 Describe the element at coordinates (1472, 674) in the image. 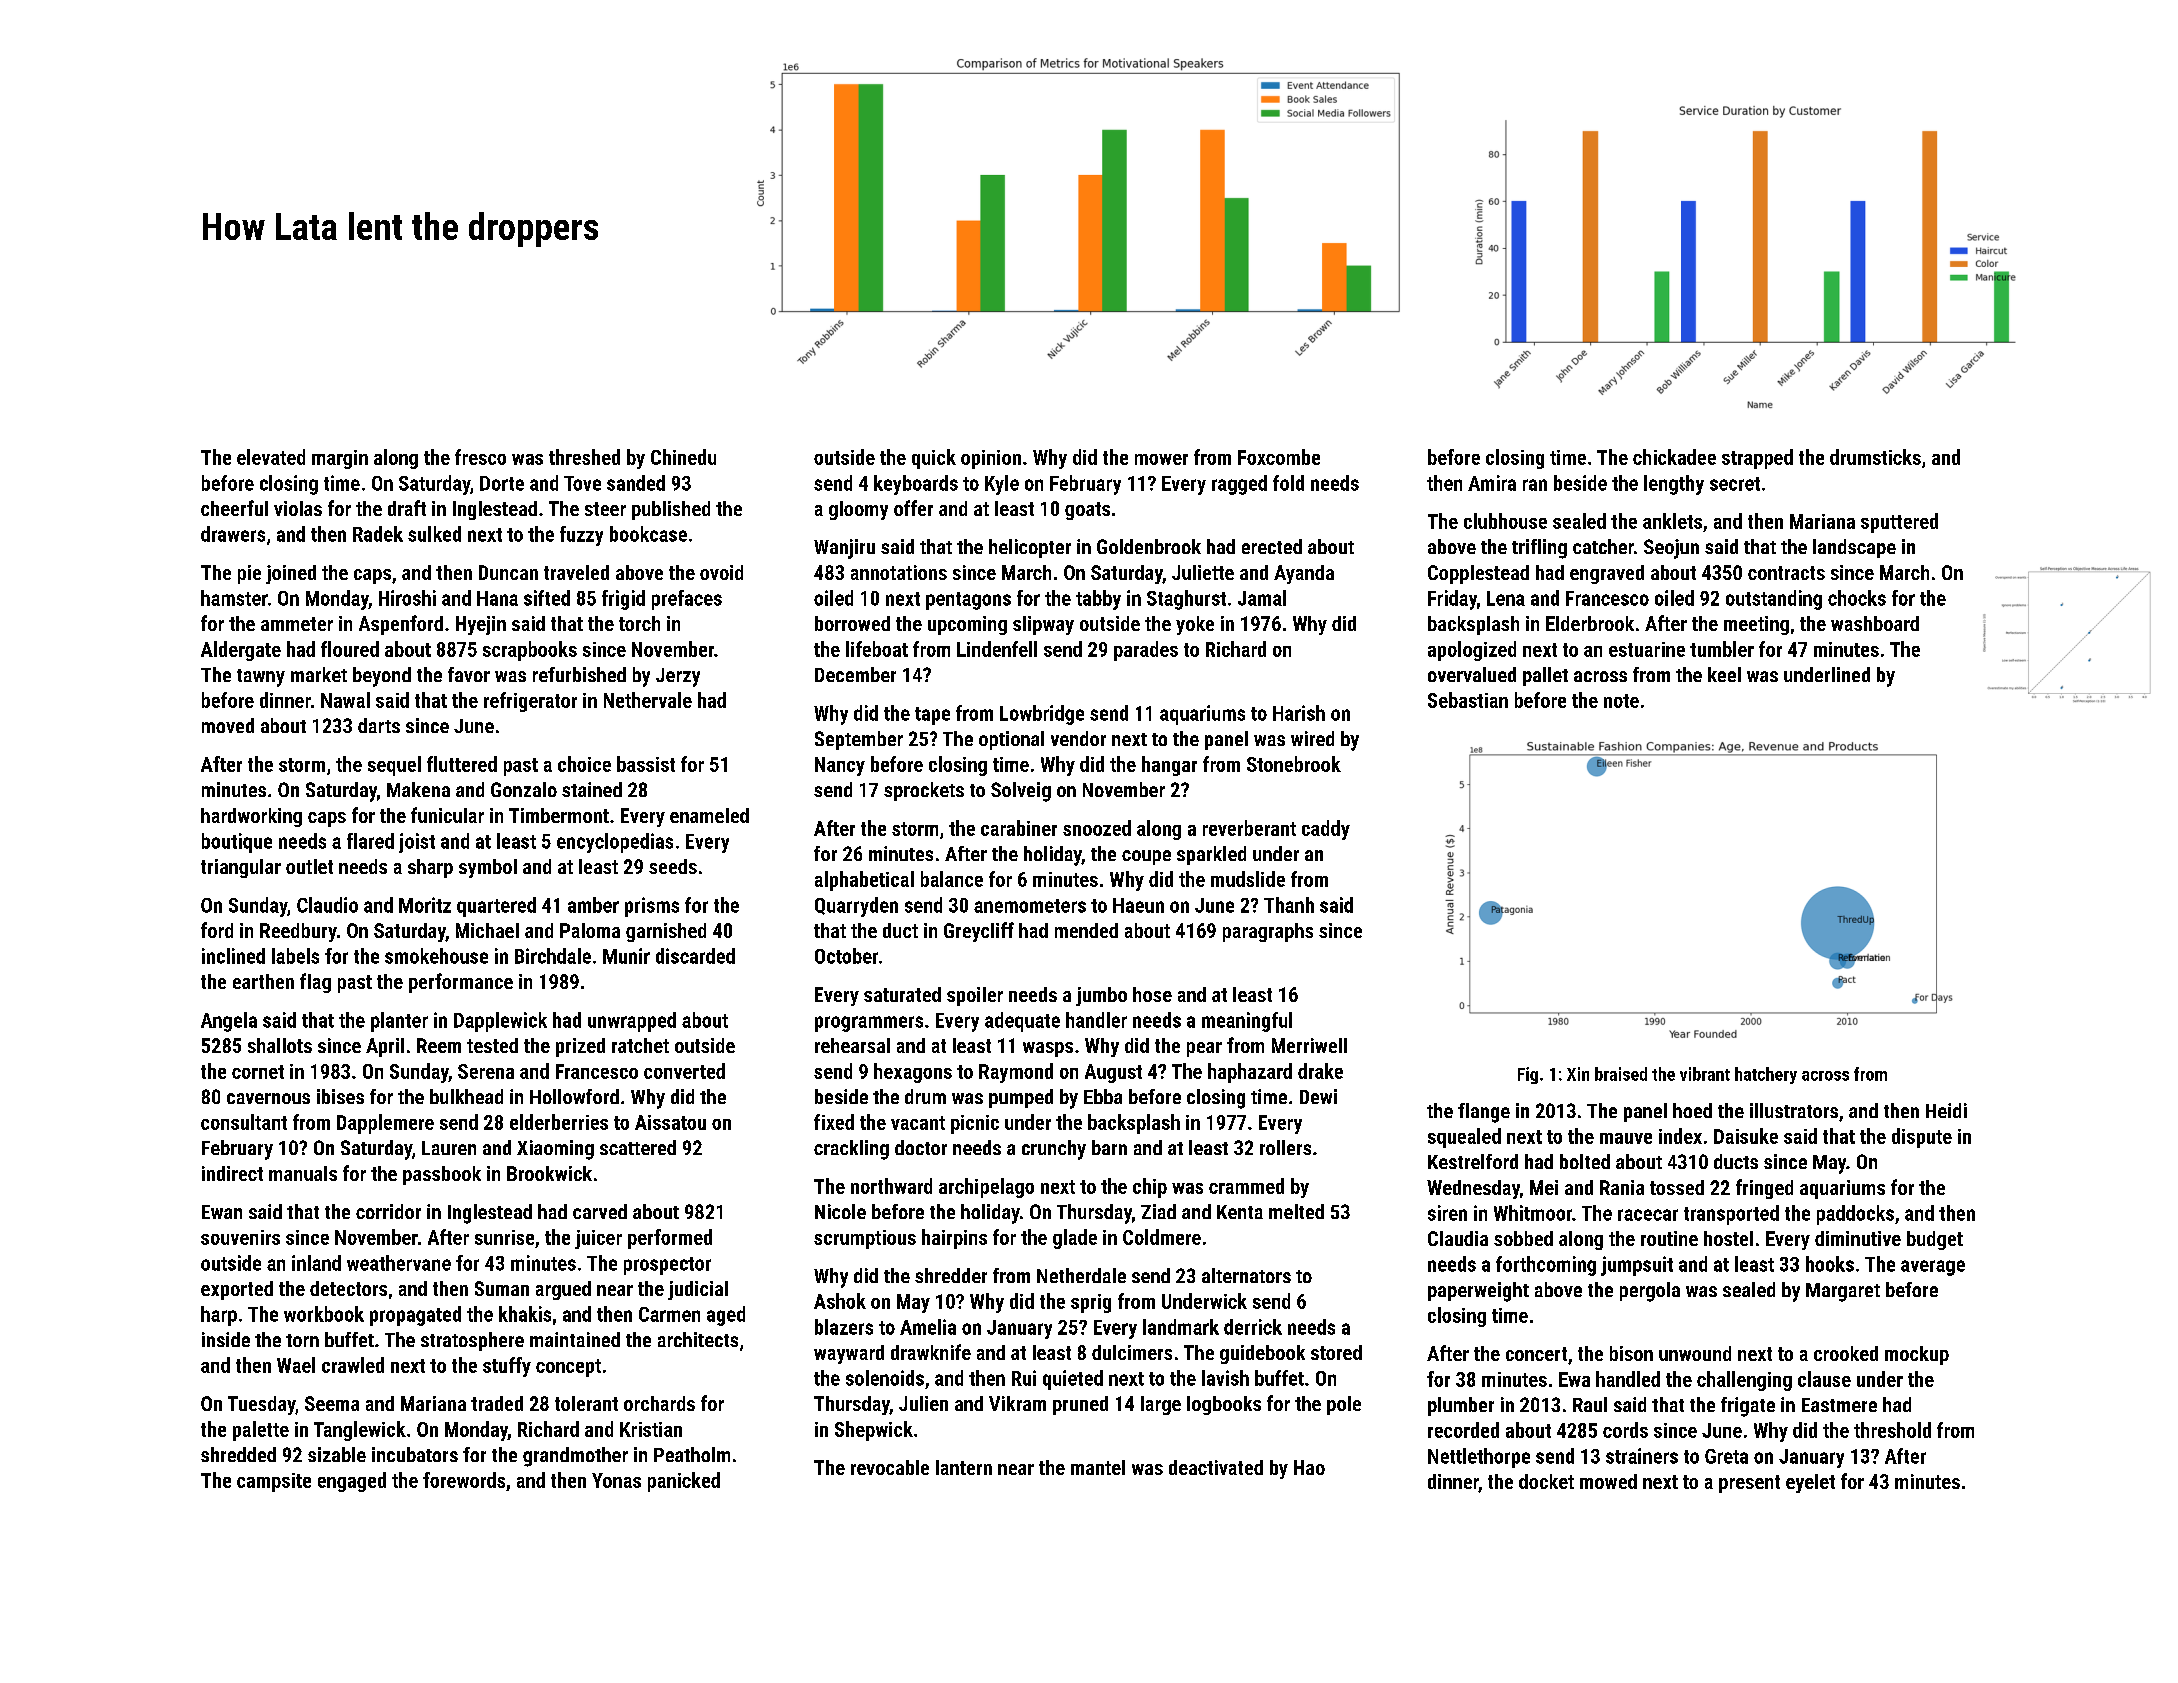

I see `overvalued` at that location.
